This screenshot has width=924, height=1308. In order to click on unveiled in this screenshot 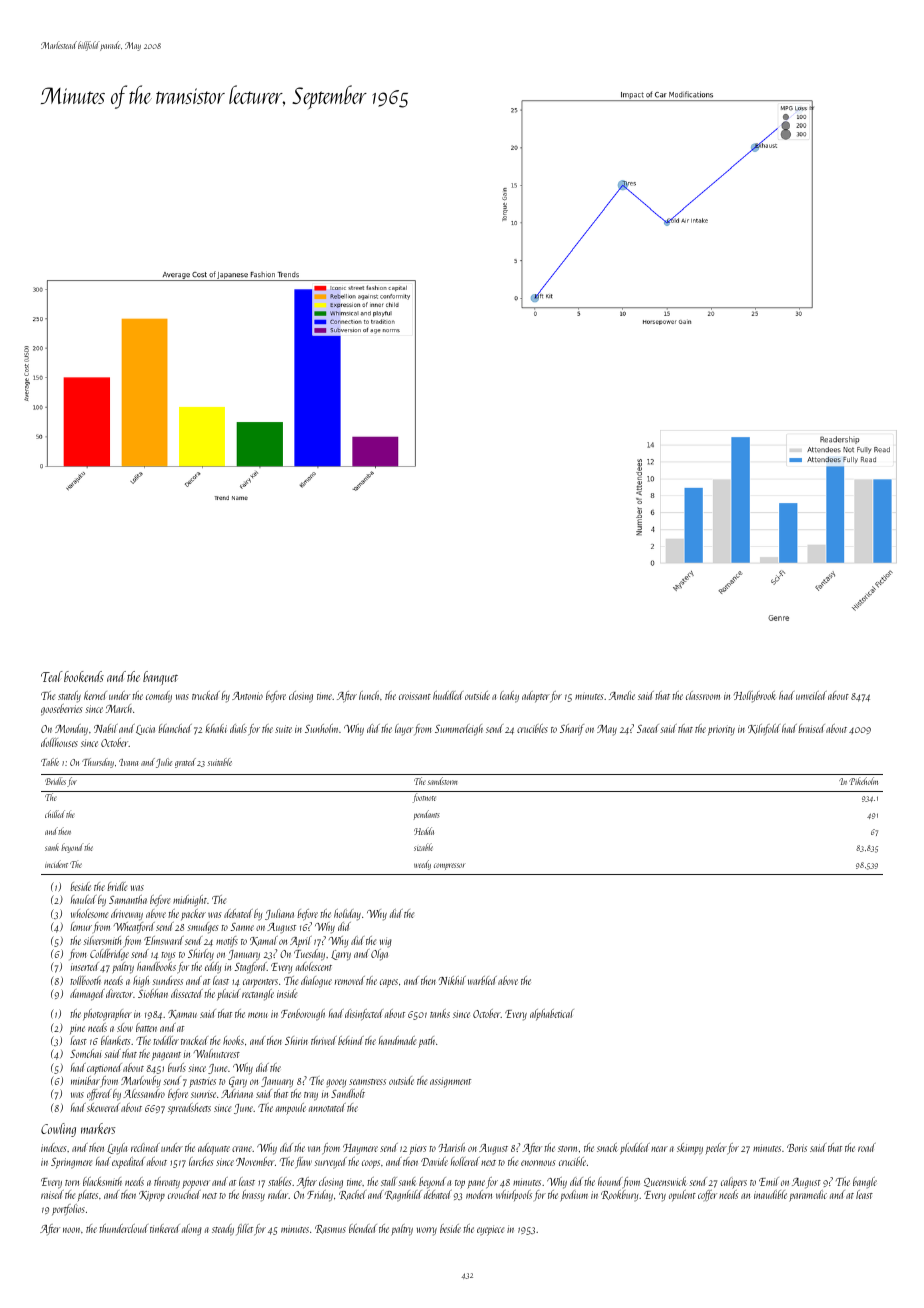, I will do `click(811, 695)`.
